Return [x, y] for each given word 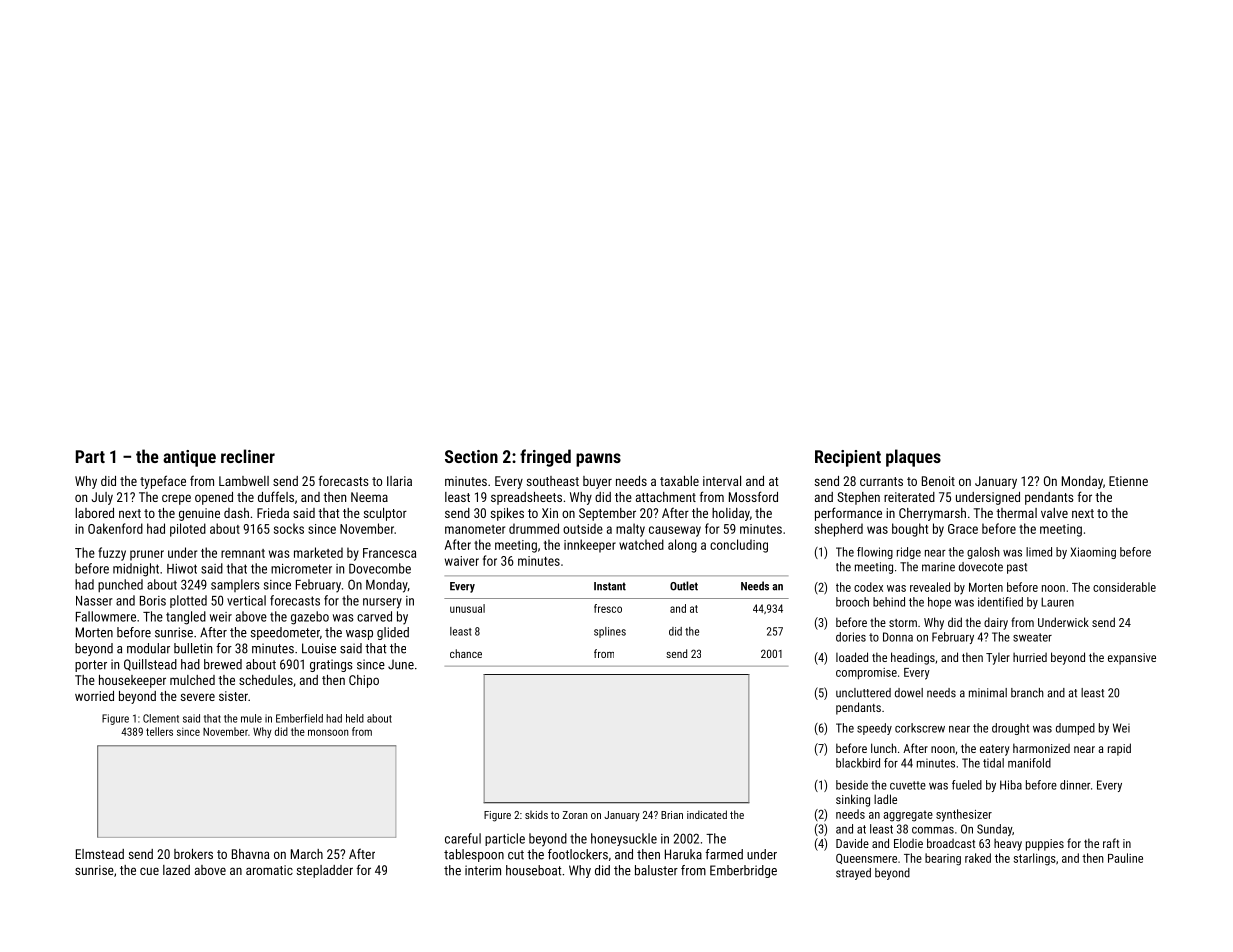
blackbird [858, 763]
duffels [276, 496]
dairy [996, 623]
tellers [159, 731]
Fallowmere [106, 616]
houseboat [534, 870]
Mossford [753, 496]
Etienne [1128, 481]
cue [149, 871]
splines [610, 632]
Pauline [1125, 858]
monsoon [328, 732]
